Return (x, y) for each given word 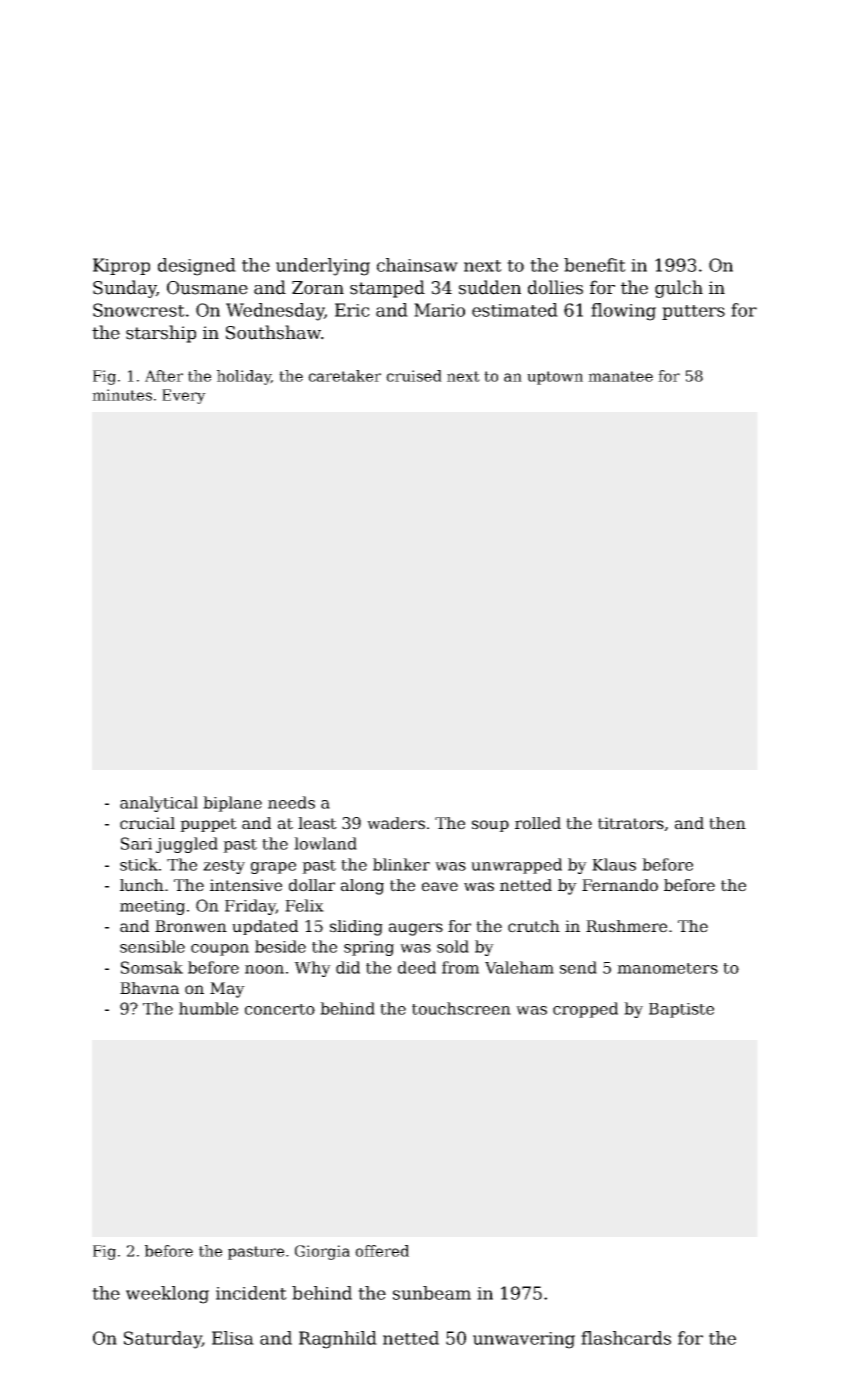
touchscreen (461, 1008)
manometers (667, 968)
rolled (538, 823)
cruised (414, 376)
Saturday (163, 1340)
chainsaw (417, 265)
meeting (152, 907)
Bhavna (149, 988)
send (578, 967)
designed (197, 267)
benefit (595, 265)
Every (184, 396)
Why (312, 969)
